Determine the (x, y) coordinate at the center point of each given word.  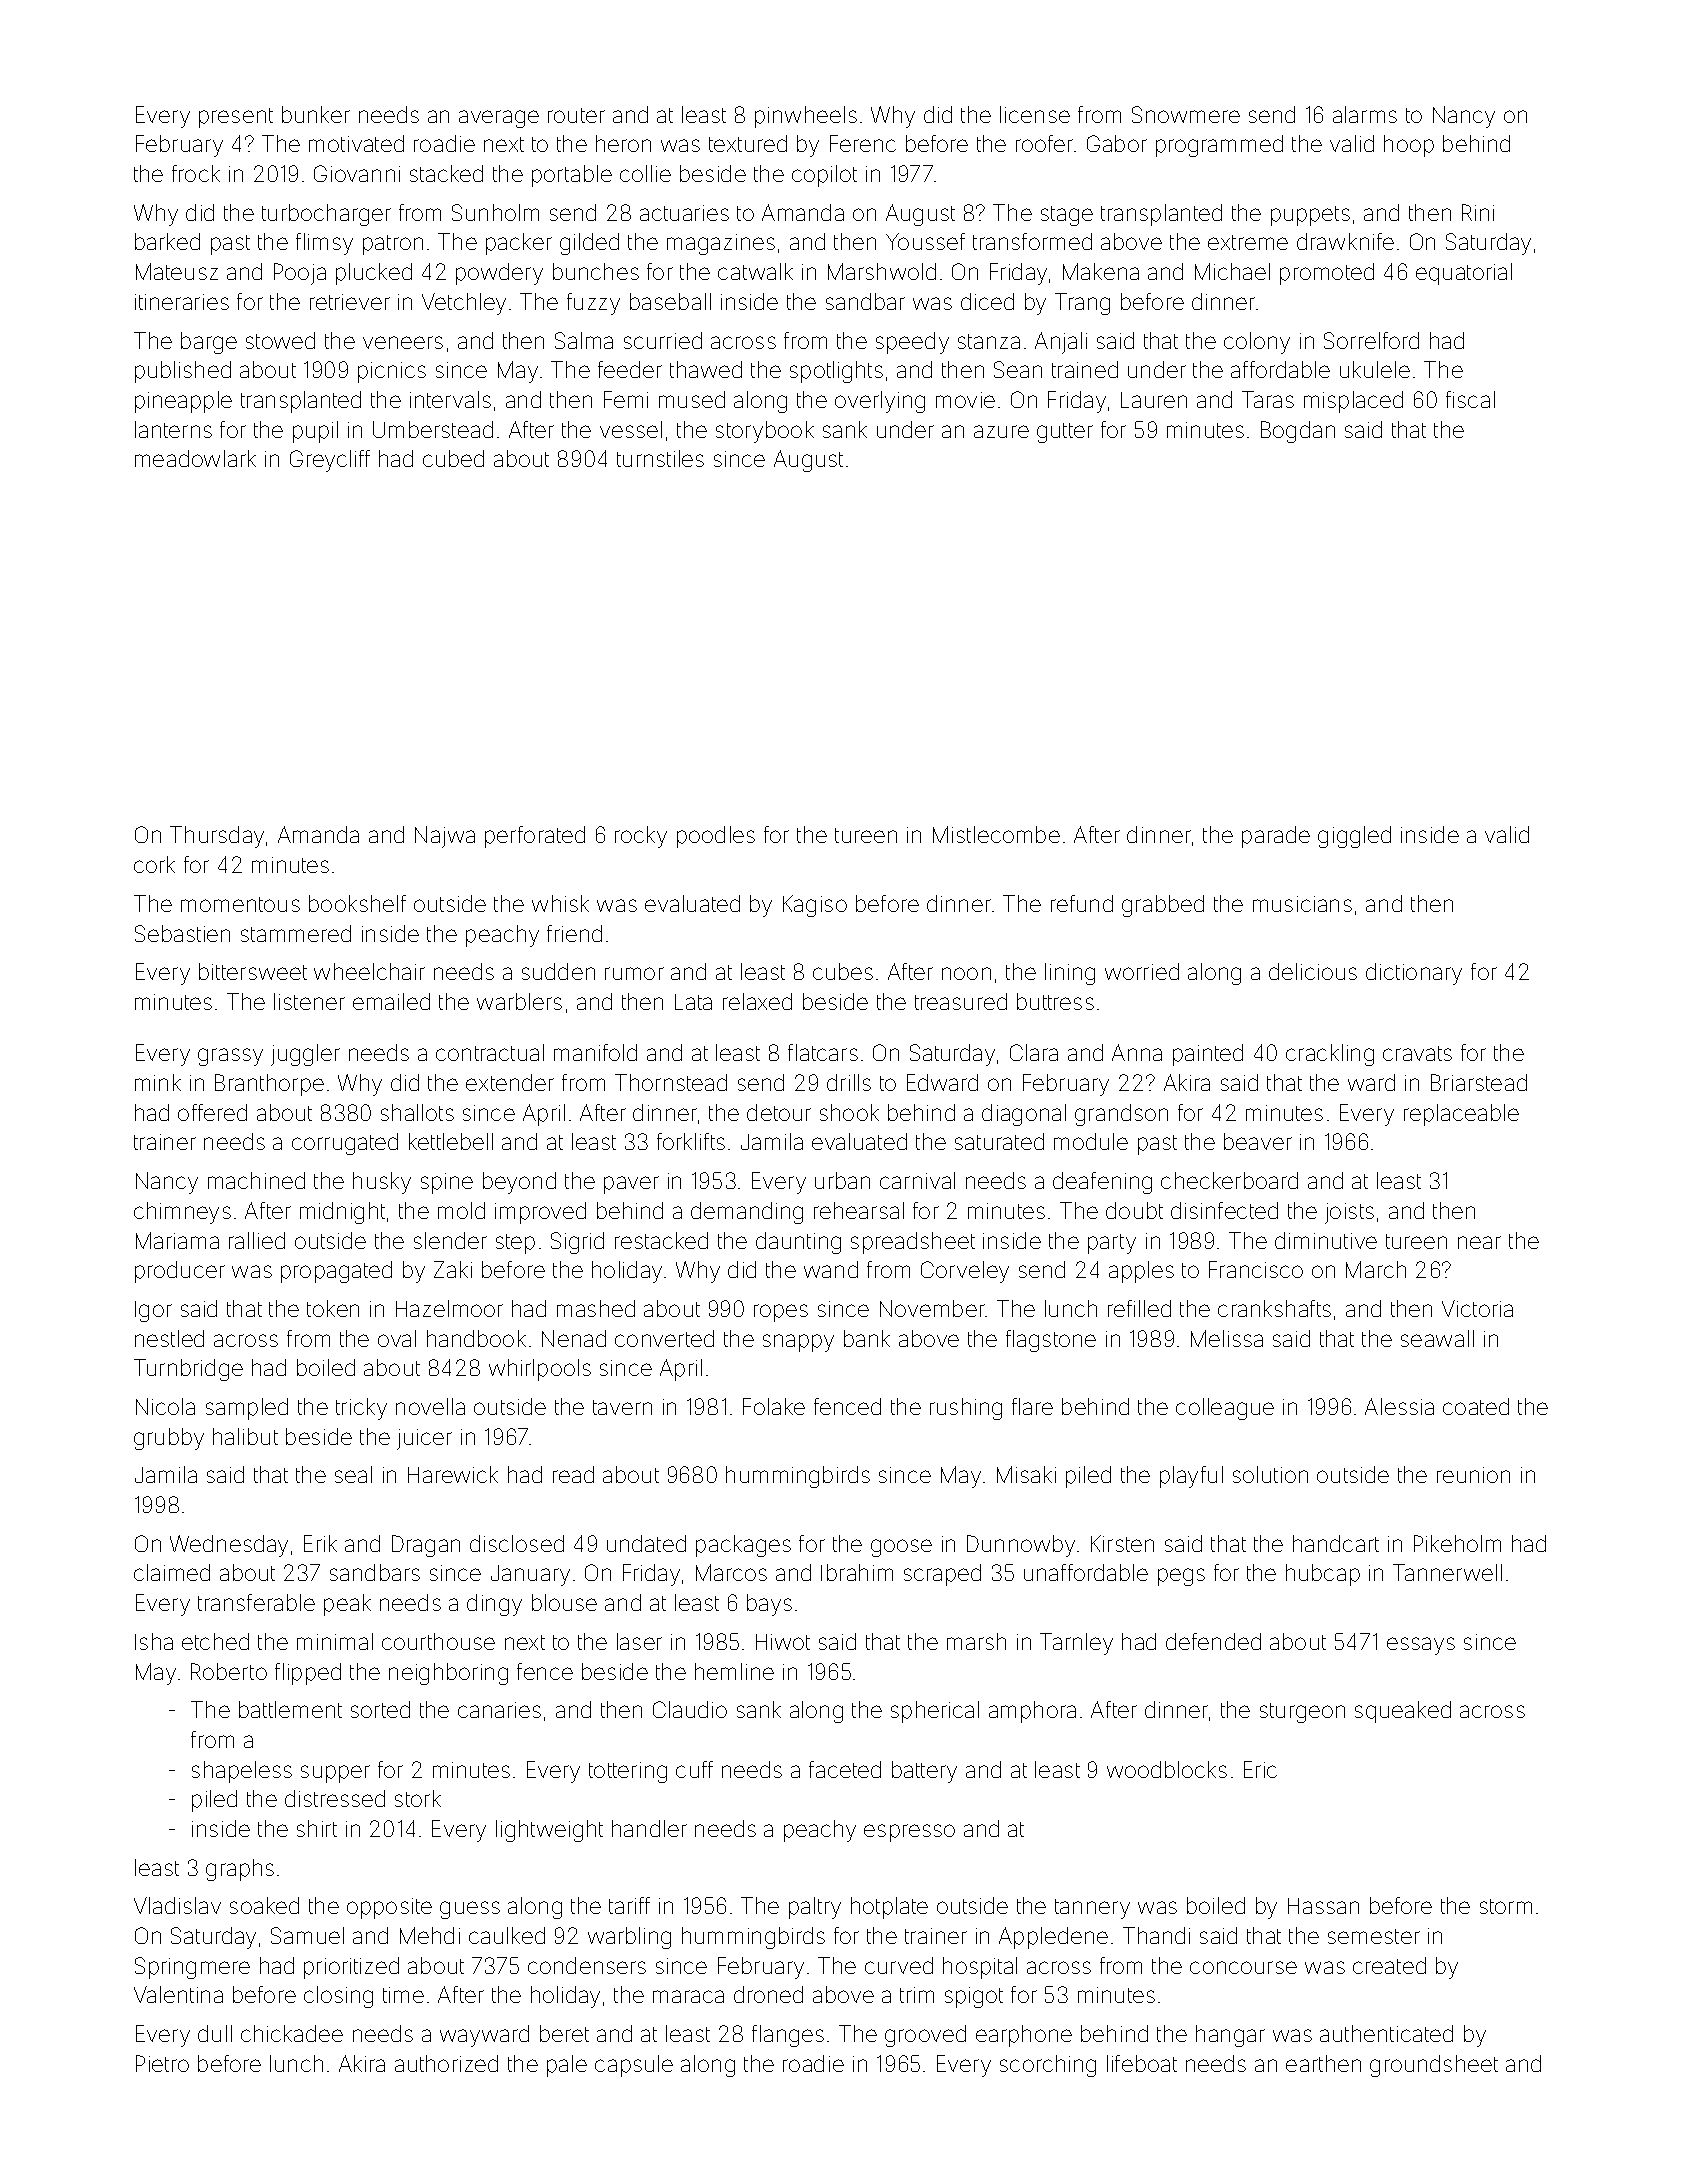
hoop (1409, 146)
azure (1001, 431)
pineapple (183, 402)
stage (1067, 216)
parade (1276, 837)
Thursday (217, 837)
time (403, 1995)
